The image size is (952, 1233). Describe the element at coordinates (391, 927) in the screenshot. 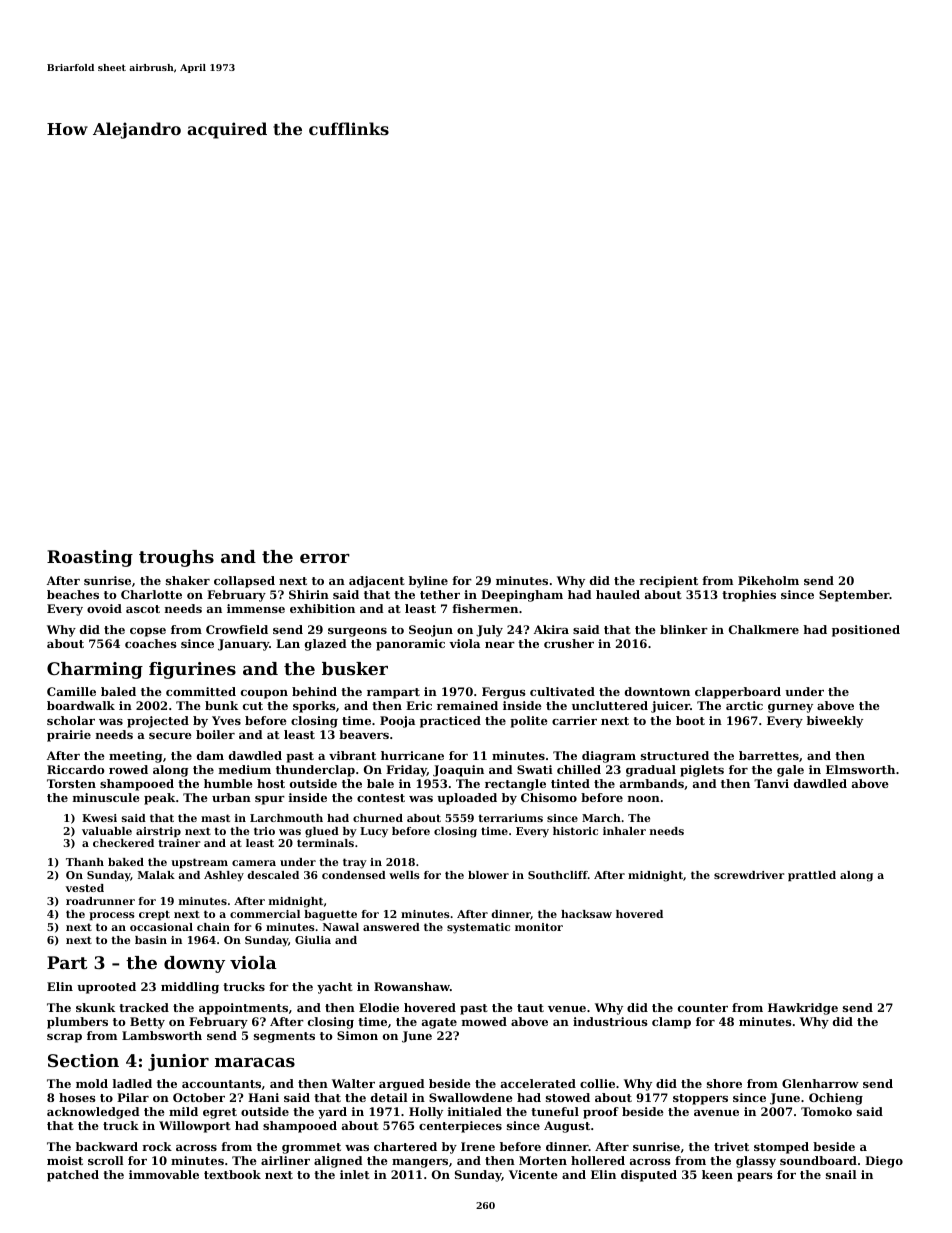

I see `answered` at that location.
